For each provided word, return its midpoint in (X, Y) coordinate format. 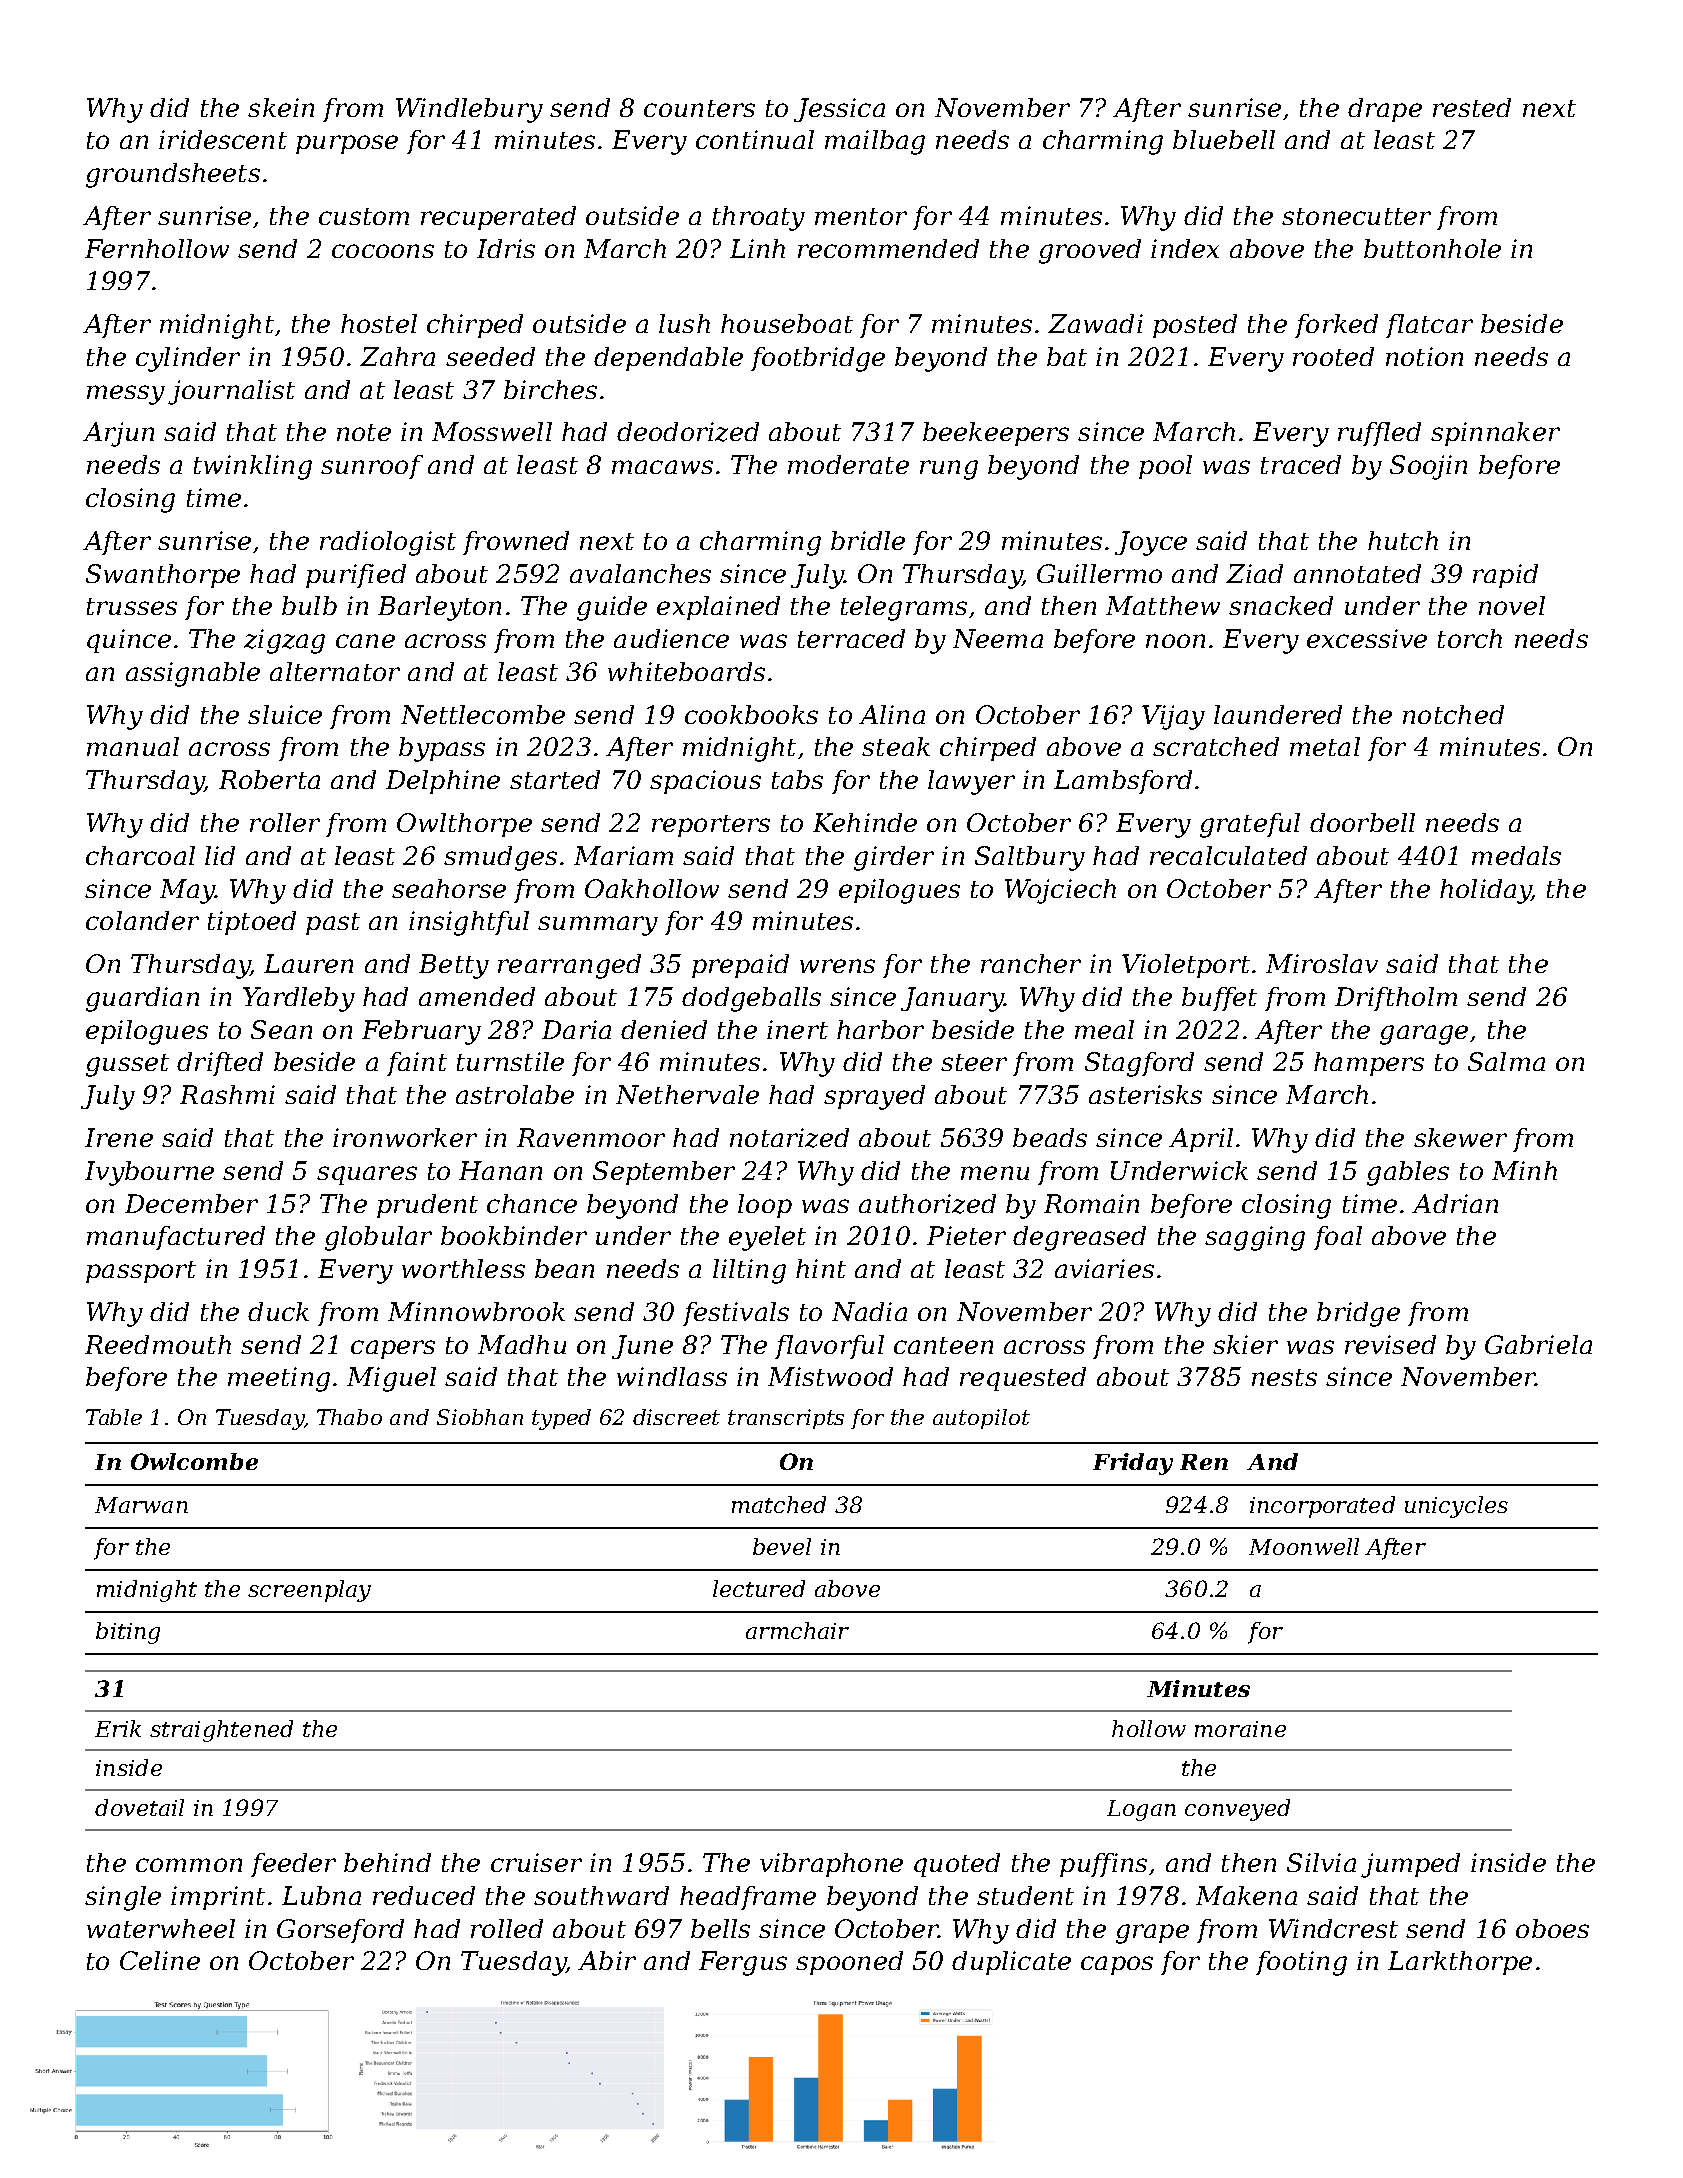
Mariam (623, 855)
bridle (868, 540)
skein (281, 107)
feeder (293, 1865)
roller (285, 822)
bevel (782, 1546)
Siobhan (480, 1417)
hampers (1369, 1064)
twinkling (253, 467)
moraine (1240, 1729)
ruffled (1379, 434)
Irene (119, 1137)
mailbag (875, 142)
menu (995, 1173)
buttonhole (1432, 248)
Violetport (1186, 966)
